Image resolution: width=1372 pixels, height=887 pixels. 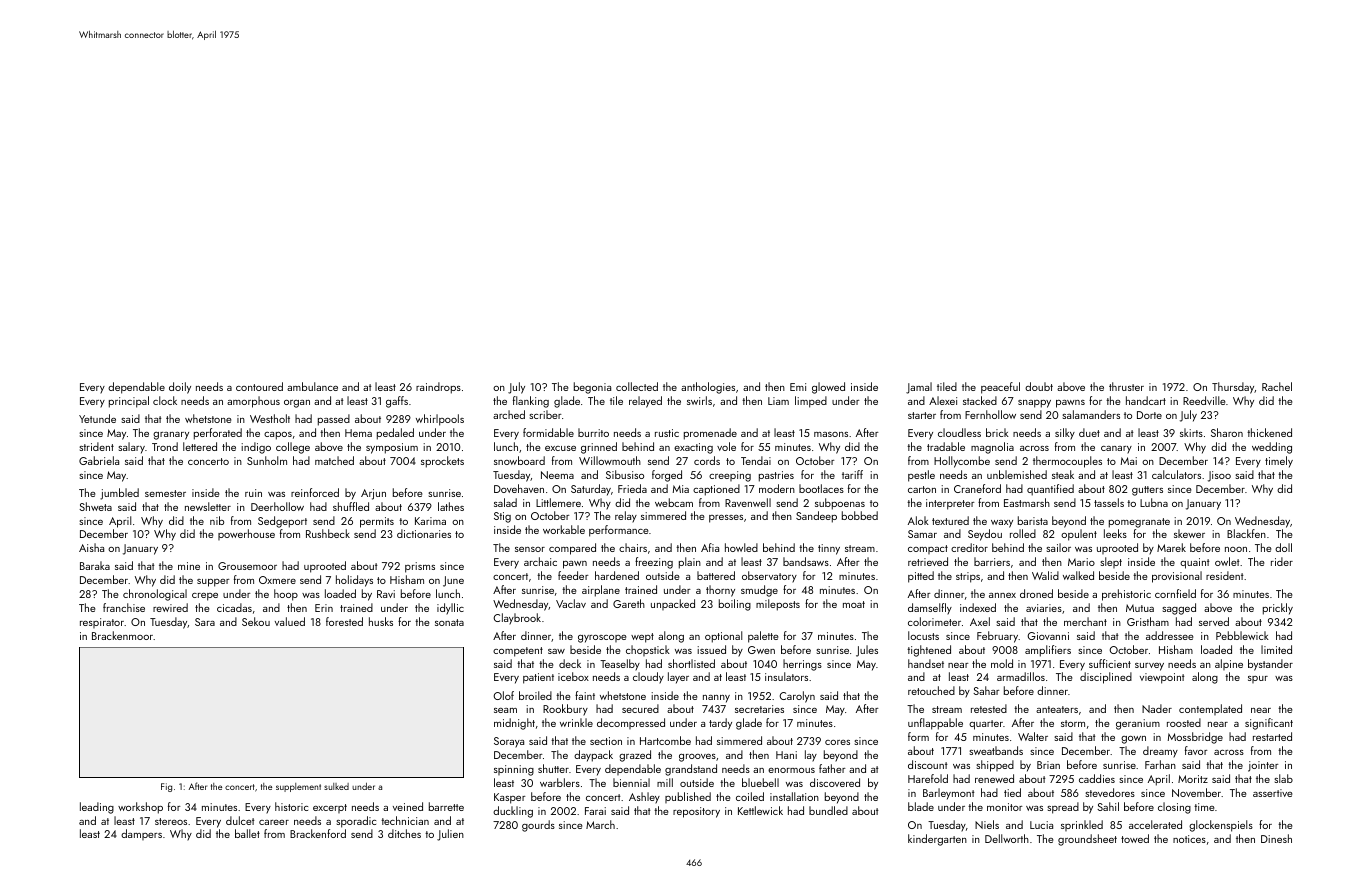 I want to click on nib, so click(x=217, y=520).
